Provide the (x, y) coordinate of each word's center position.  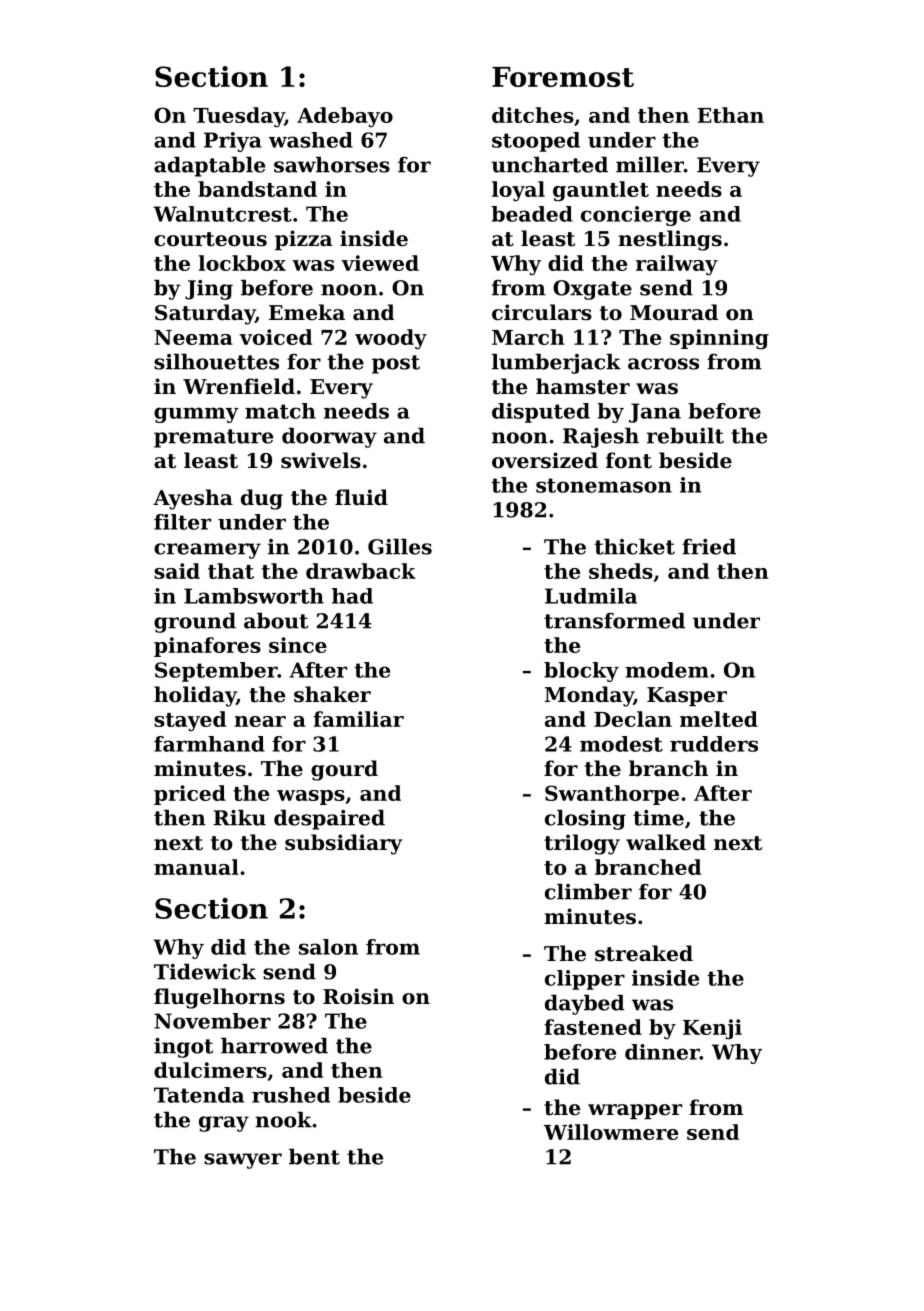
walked (666, 842)
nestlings (670, 240)
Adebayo (345, 117)
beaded (532, 214)
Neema (193, 337)
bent (314, 1157)
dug (262, 499)
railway (677, 265)
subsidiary (343, 844)
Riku (239, 818)
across (663, 364)
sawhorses (332, 165)
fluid (361, 497)
